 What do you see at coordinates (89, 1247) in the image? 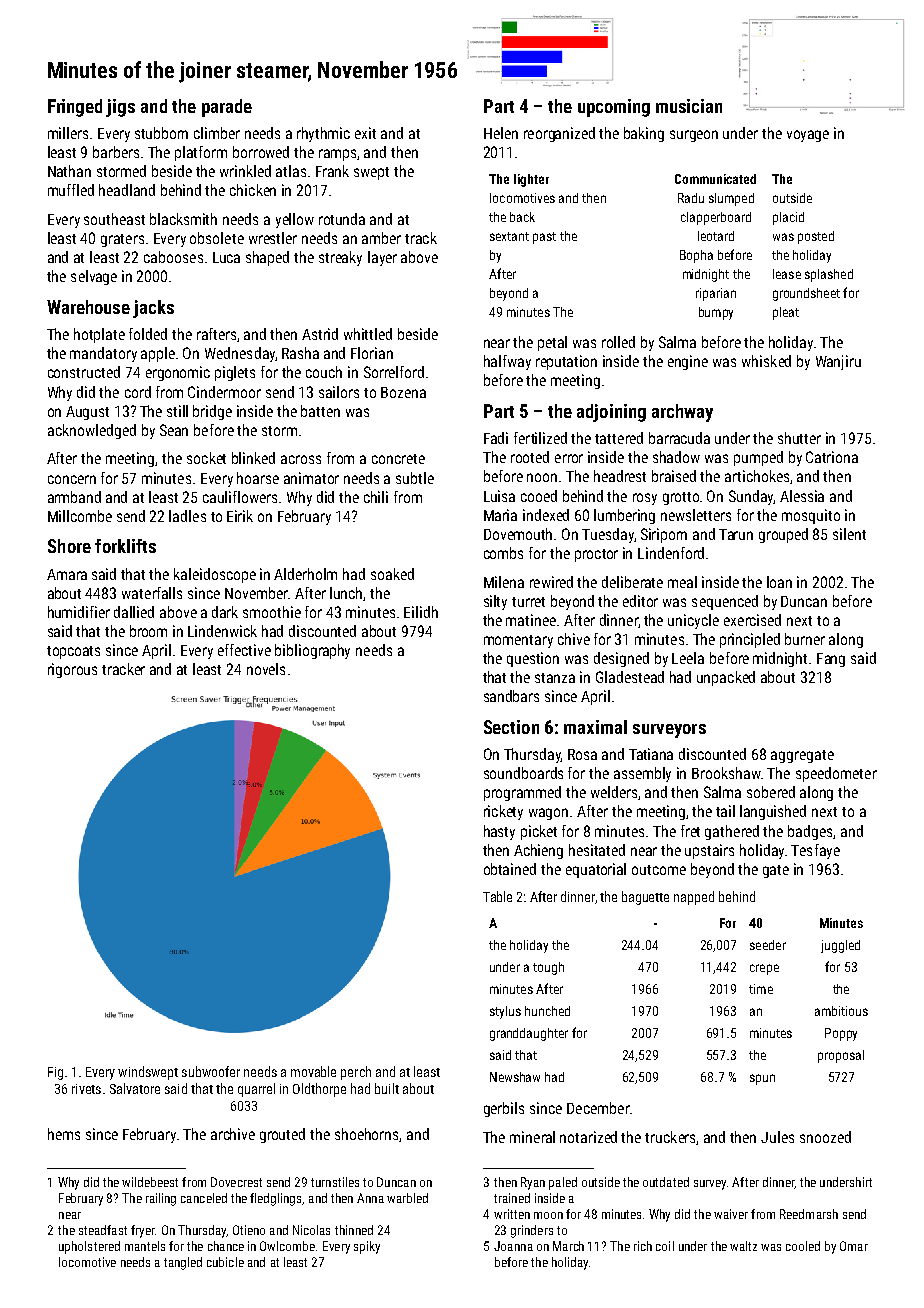
I see `upholstered` at bounding box center [89, 1247].
